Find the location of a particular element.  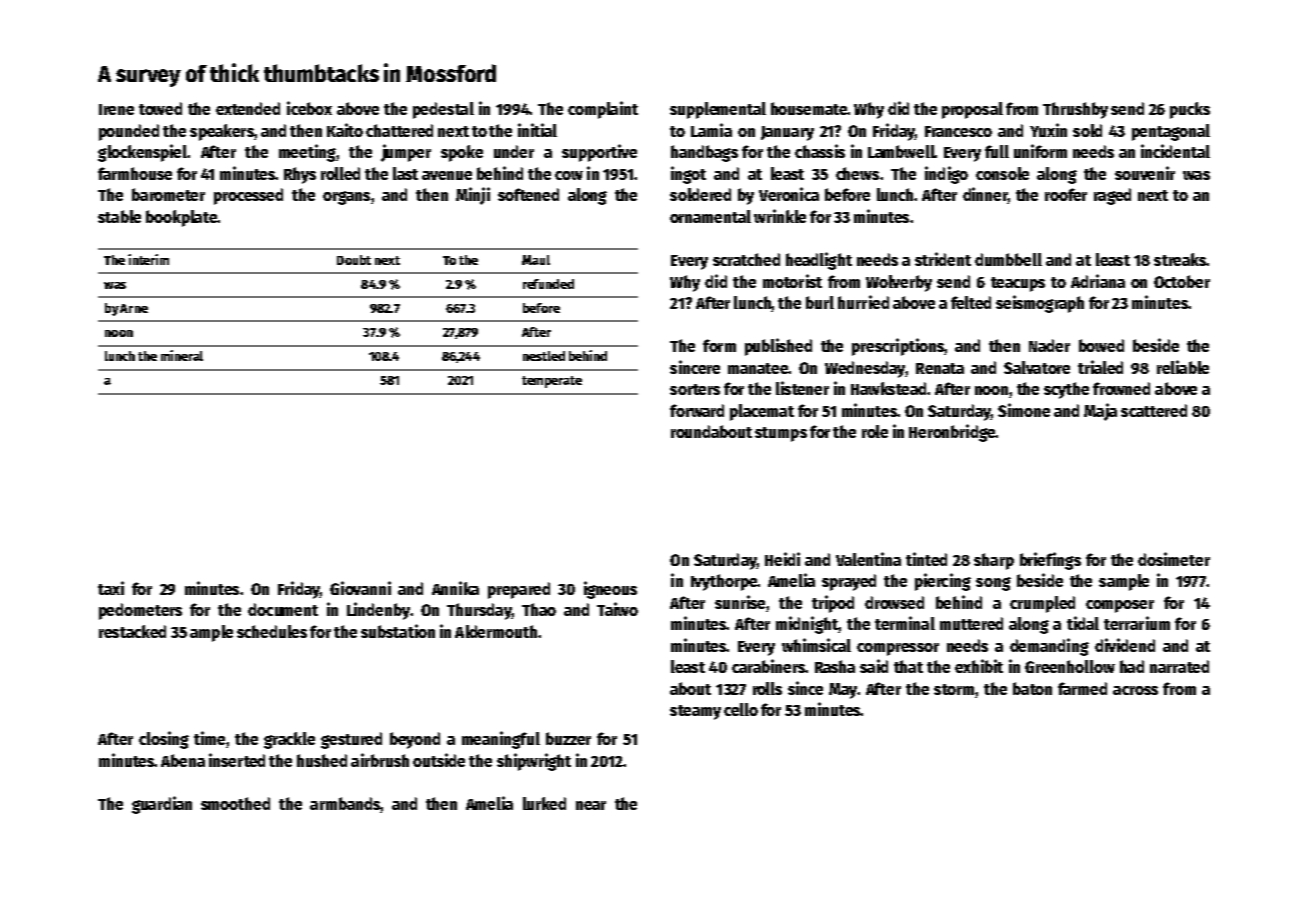

stumps is located at coordinates (781, 434).
